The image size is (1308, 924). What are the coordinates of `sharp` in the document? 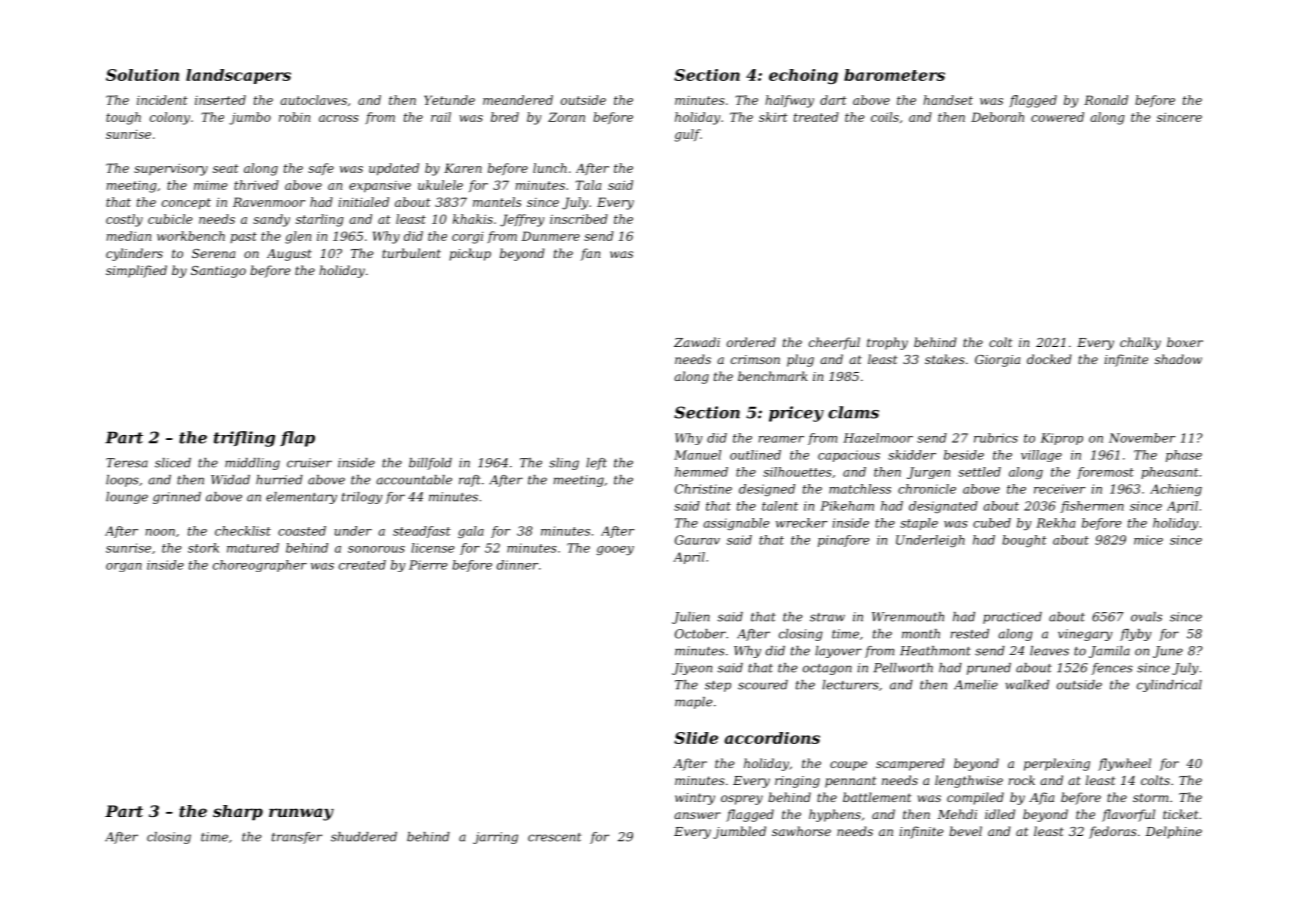 It's located at (238, 813).
